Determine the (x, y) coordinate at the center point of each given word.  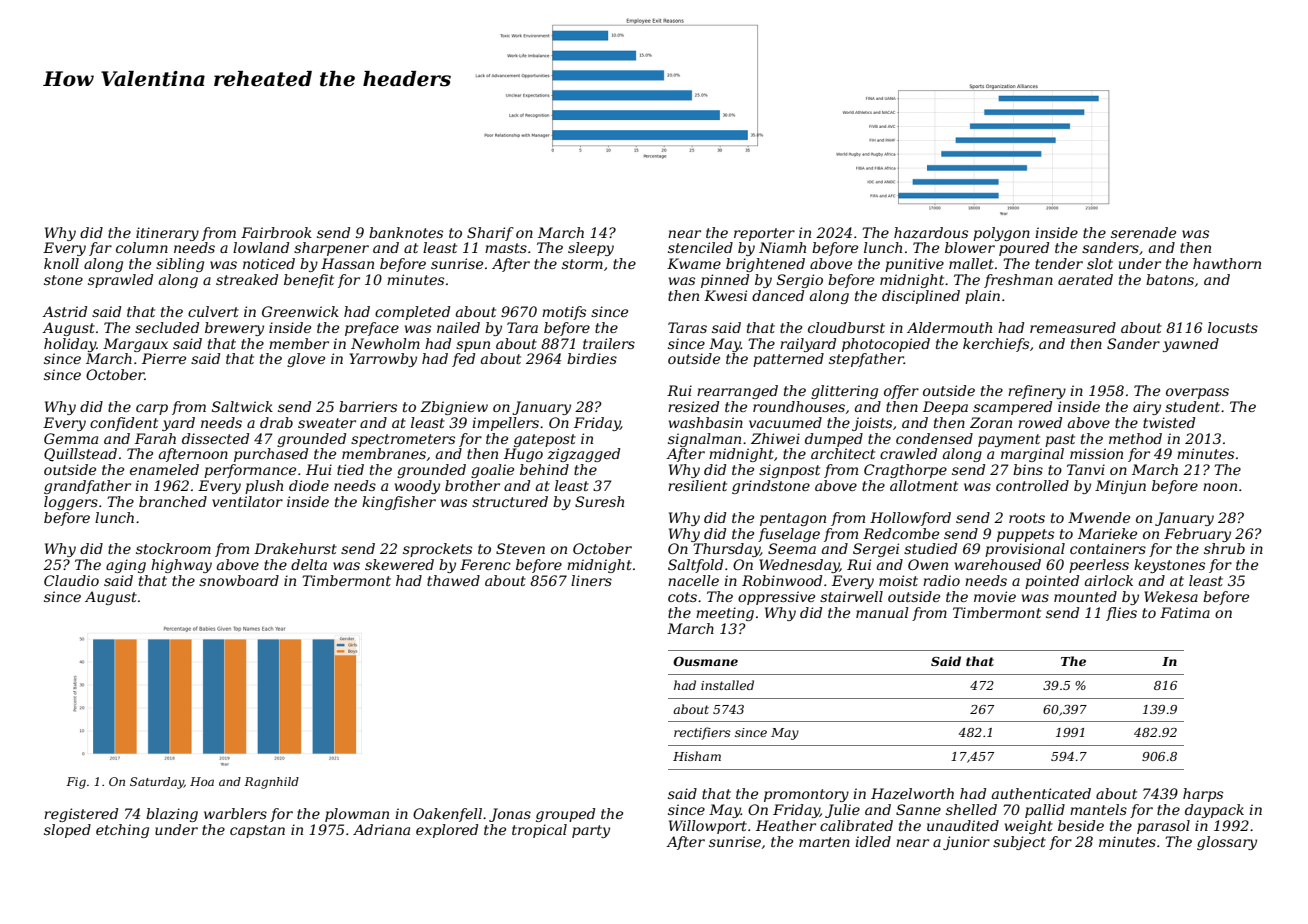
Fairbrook (276, 232)
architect (843, 453)
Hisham (697, 756)
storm (582, 264)
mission (1096, 453)
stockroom (173, 548)
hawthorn (1227, 263)
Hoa (202, 781)
